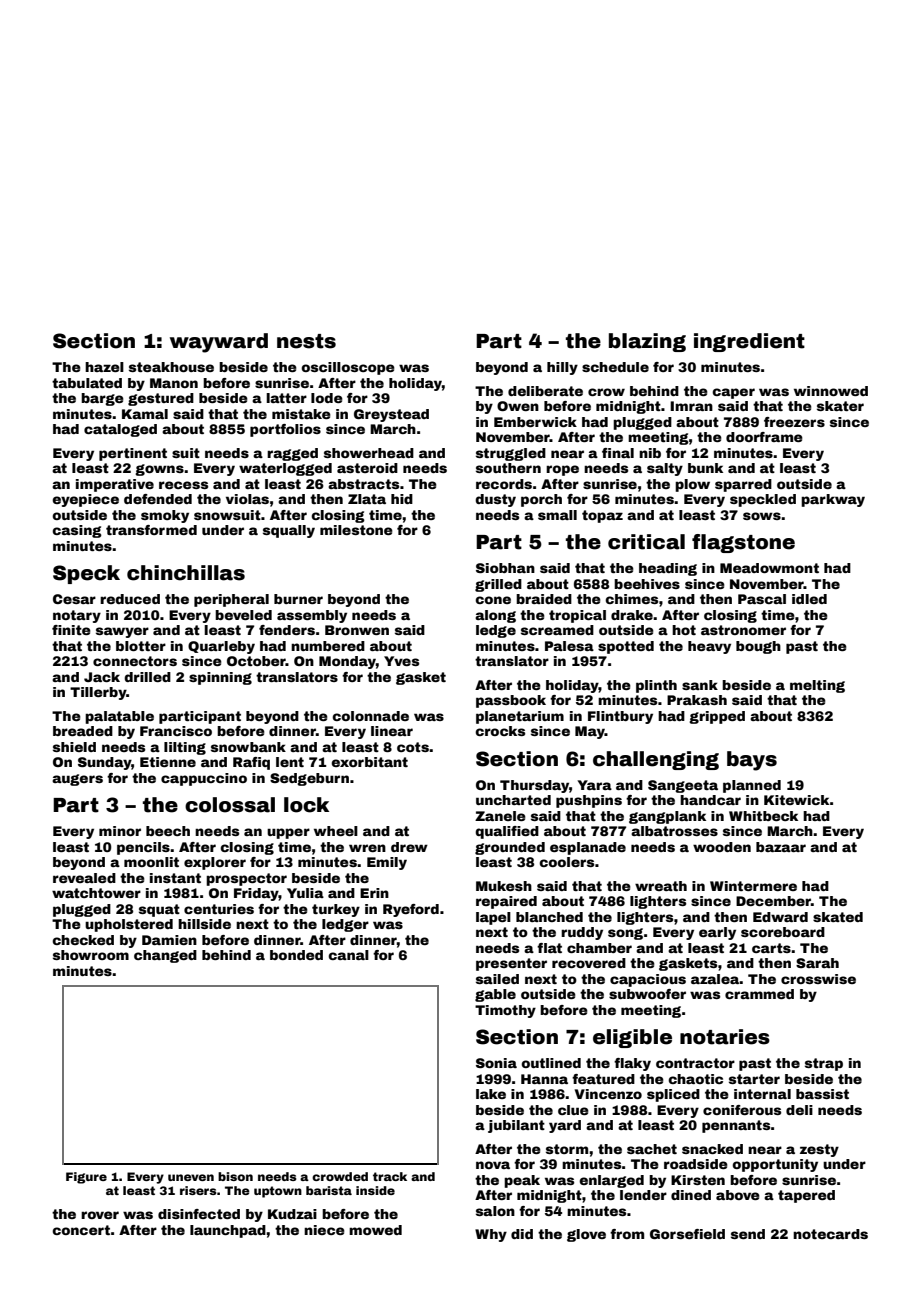  What do you see at coordinates (495, 995) in the screenshot?
I see `gable` at bounding box center [495, 995].
